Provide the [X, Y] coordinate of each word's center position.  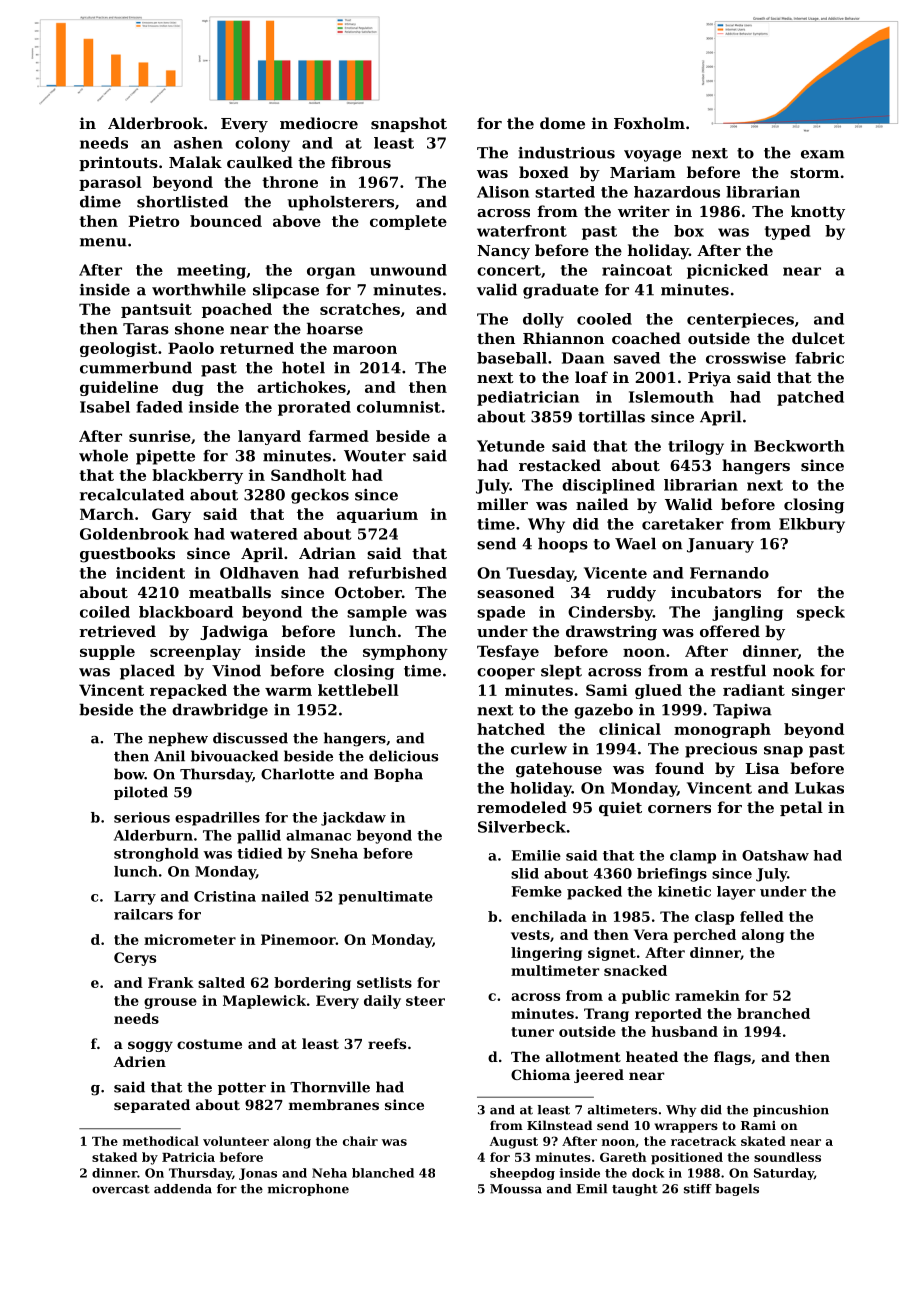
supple [107, 652]
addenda [183, 1189]
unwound [408, 270]
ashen [198, 143]
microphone [308, 1190]
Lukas [819, 788]
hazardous [677, 192]
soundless [787, 1157]
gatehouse [559, 770]
